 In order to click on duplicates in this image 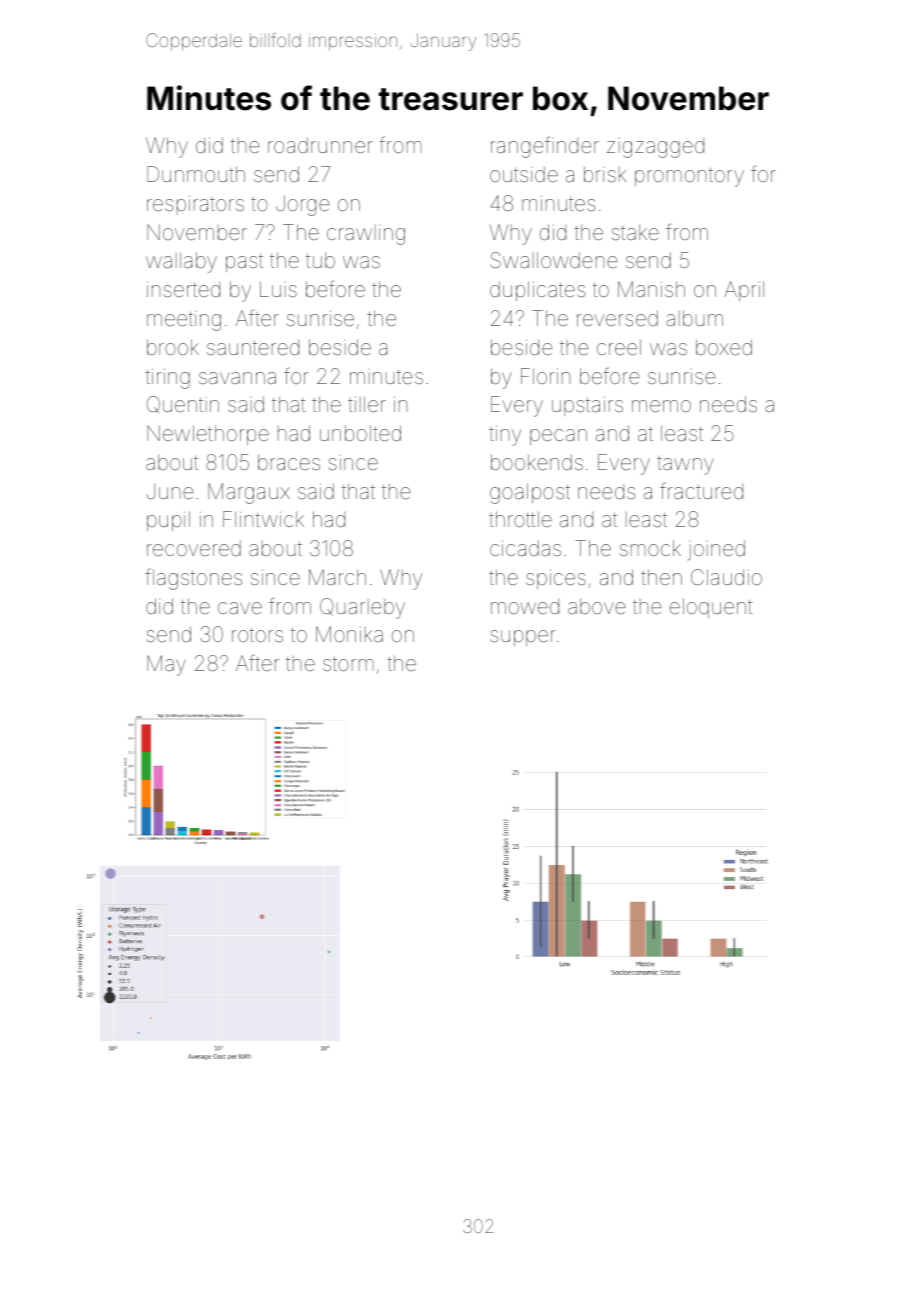, I will do `click(537, 291)`.
